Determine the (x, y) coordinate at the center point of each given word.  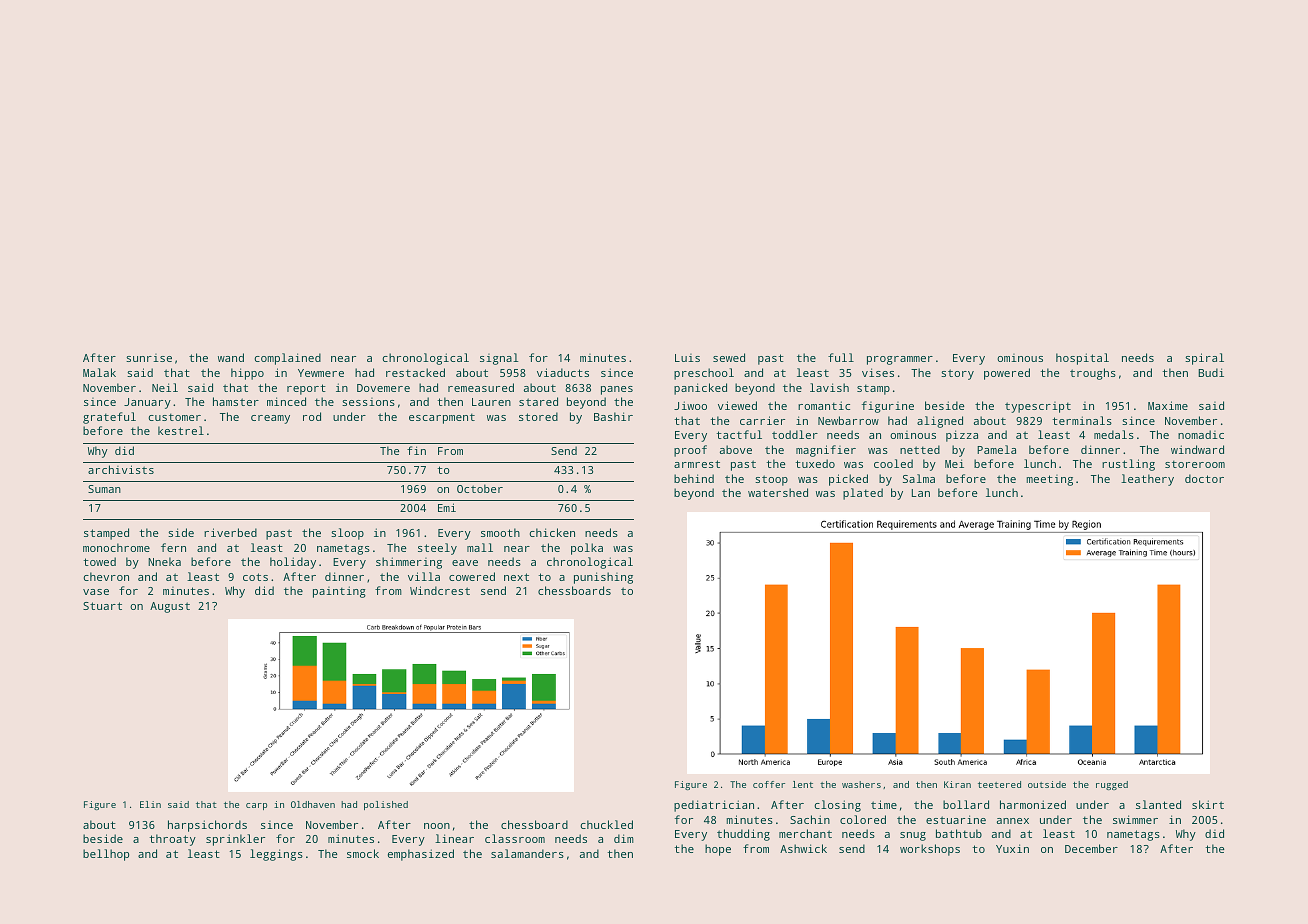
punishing (603, 578)
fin (416, 450)
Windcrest (440, 590)
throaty (172, 840)
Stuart (102, 606)
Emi (447, 507)
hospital (1082, 359)
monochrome (116, 547)
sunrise (149, 358)
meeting (1050, 480)
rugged (1112, 785)
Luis (687, 358)
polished (386, 805)
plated (863, 494)
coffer (769, 784)
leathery (1147, 480)
